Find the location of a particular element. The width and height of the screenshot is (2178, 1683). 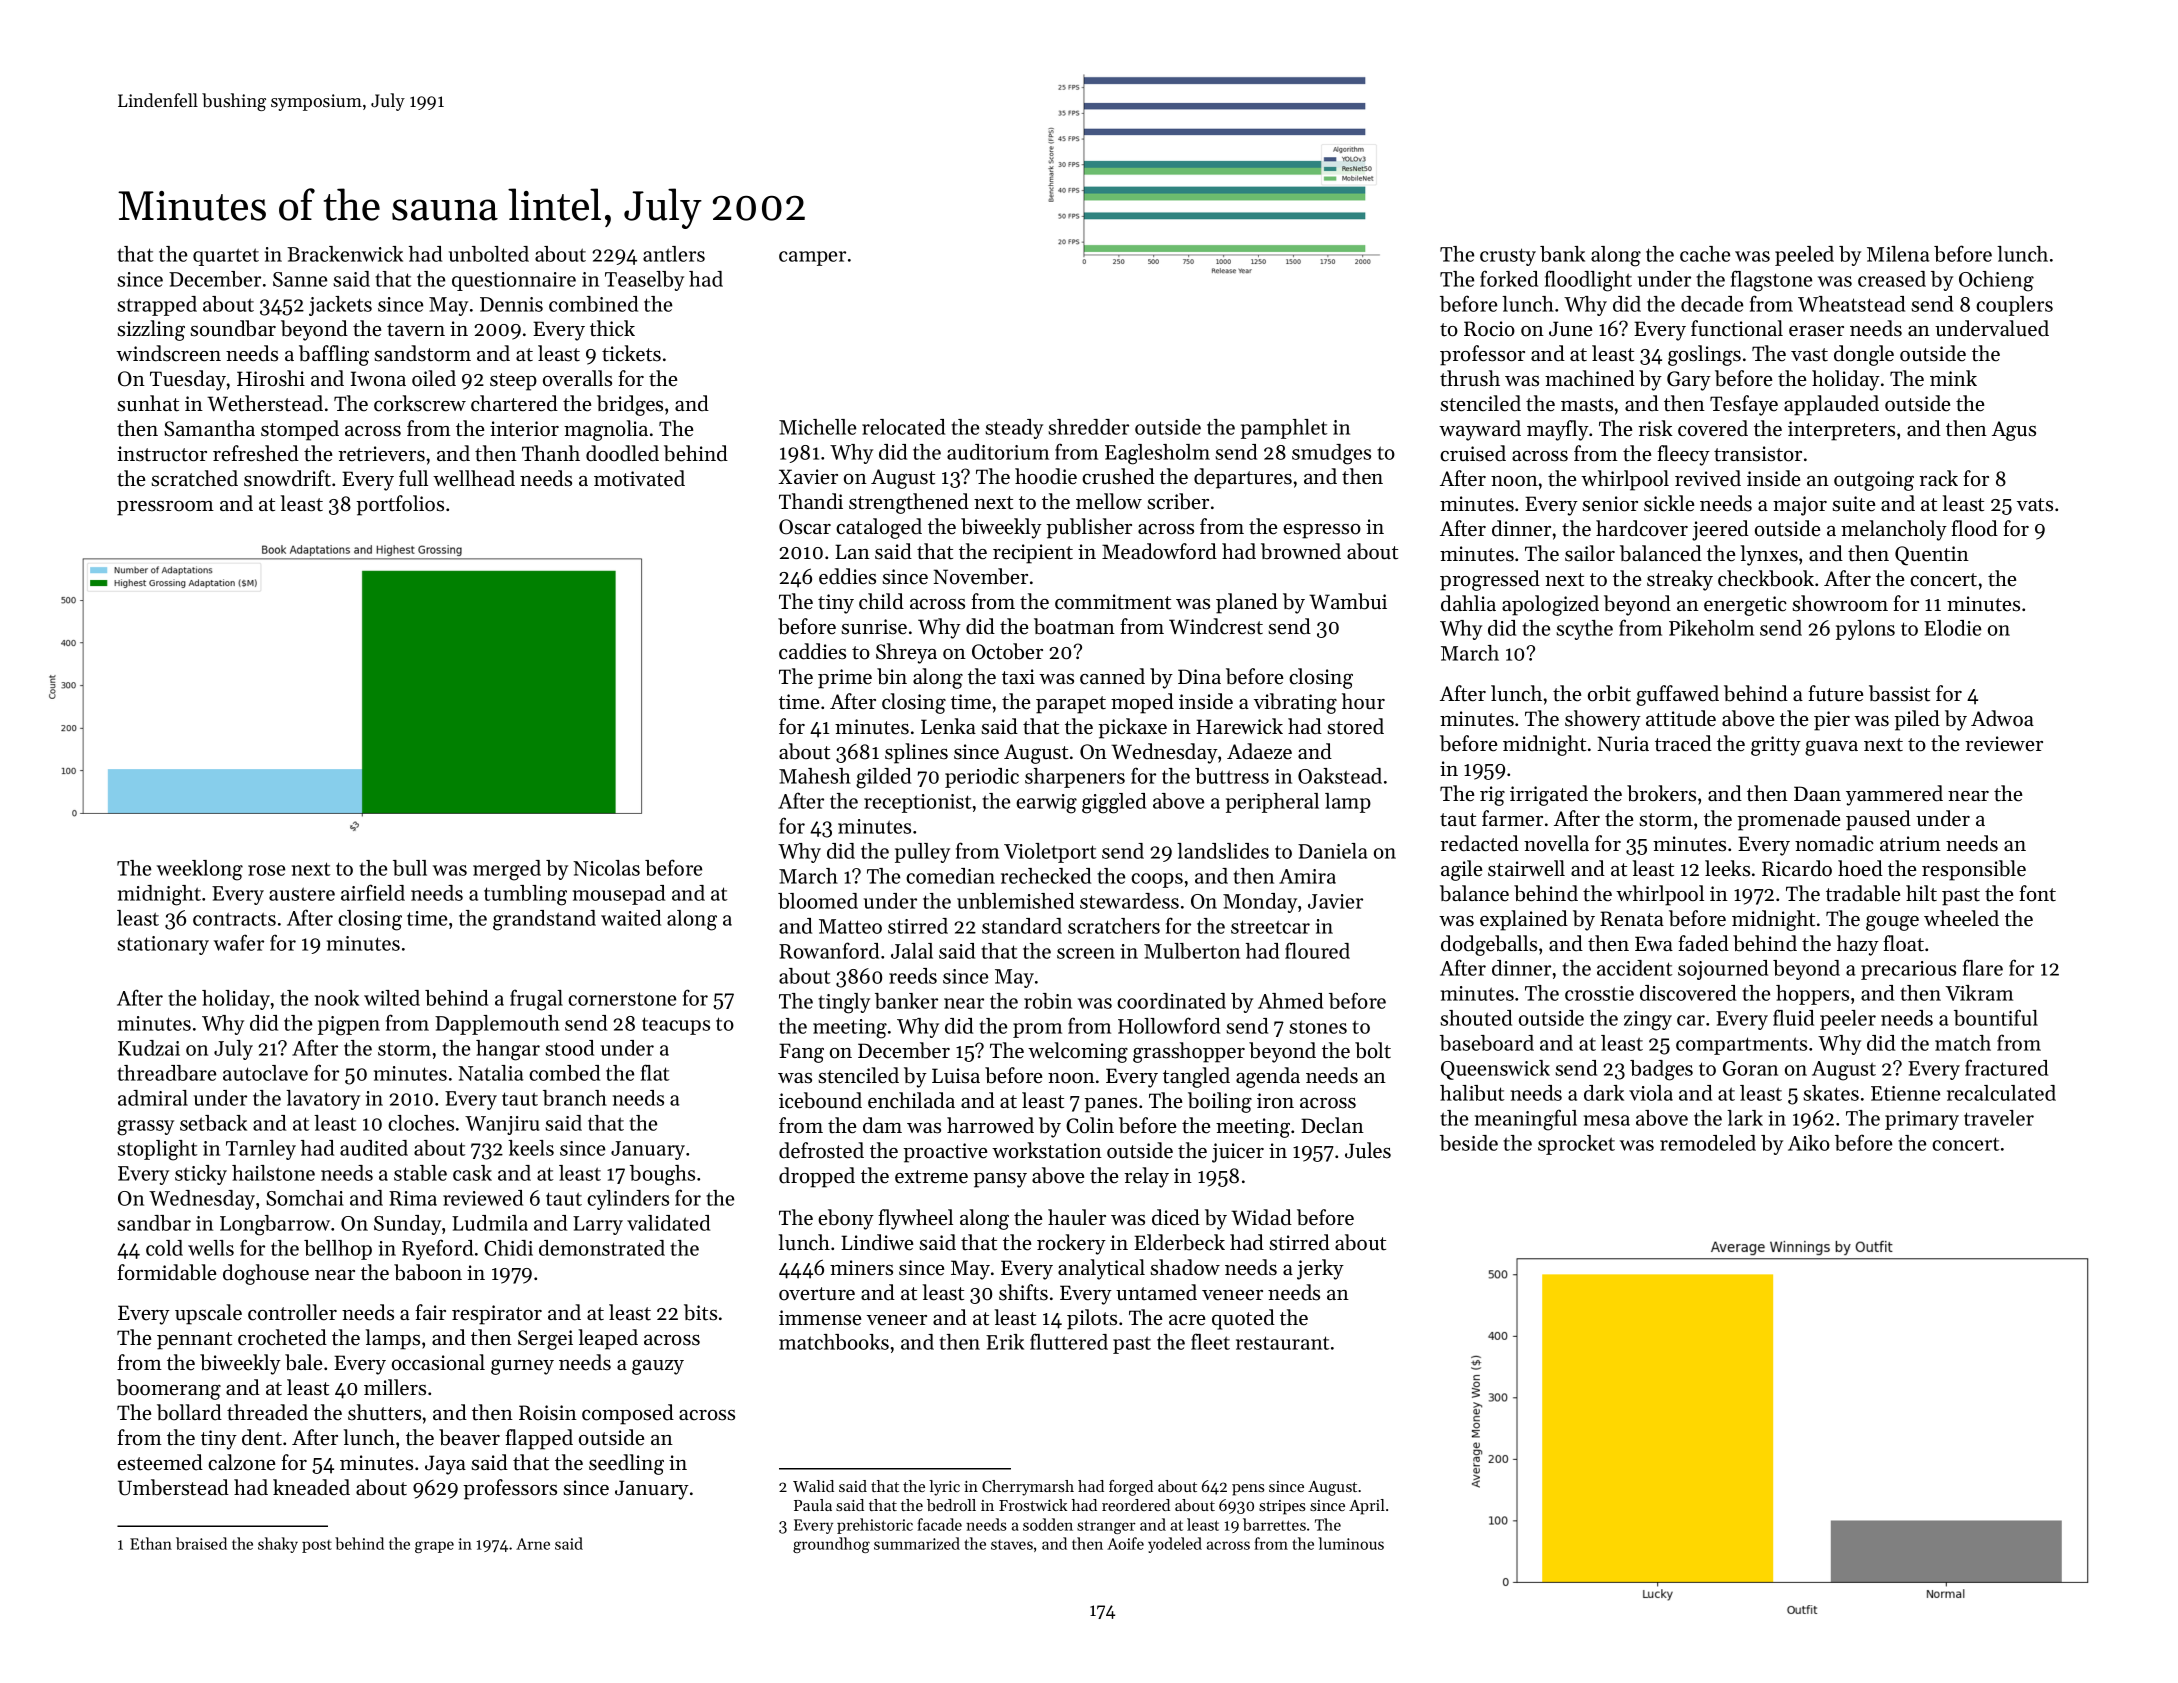

stored is located at coordinates (1355, 726).
